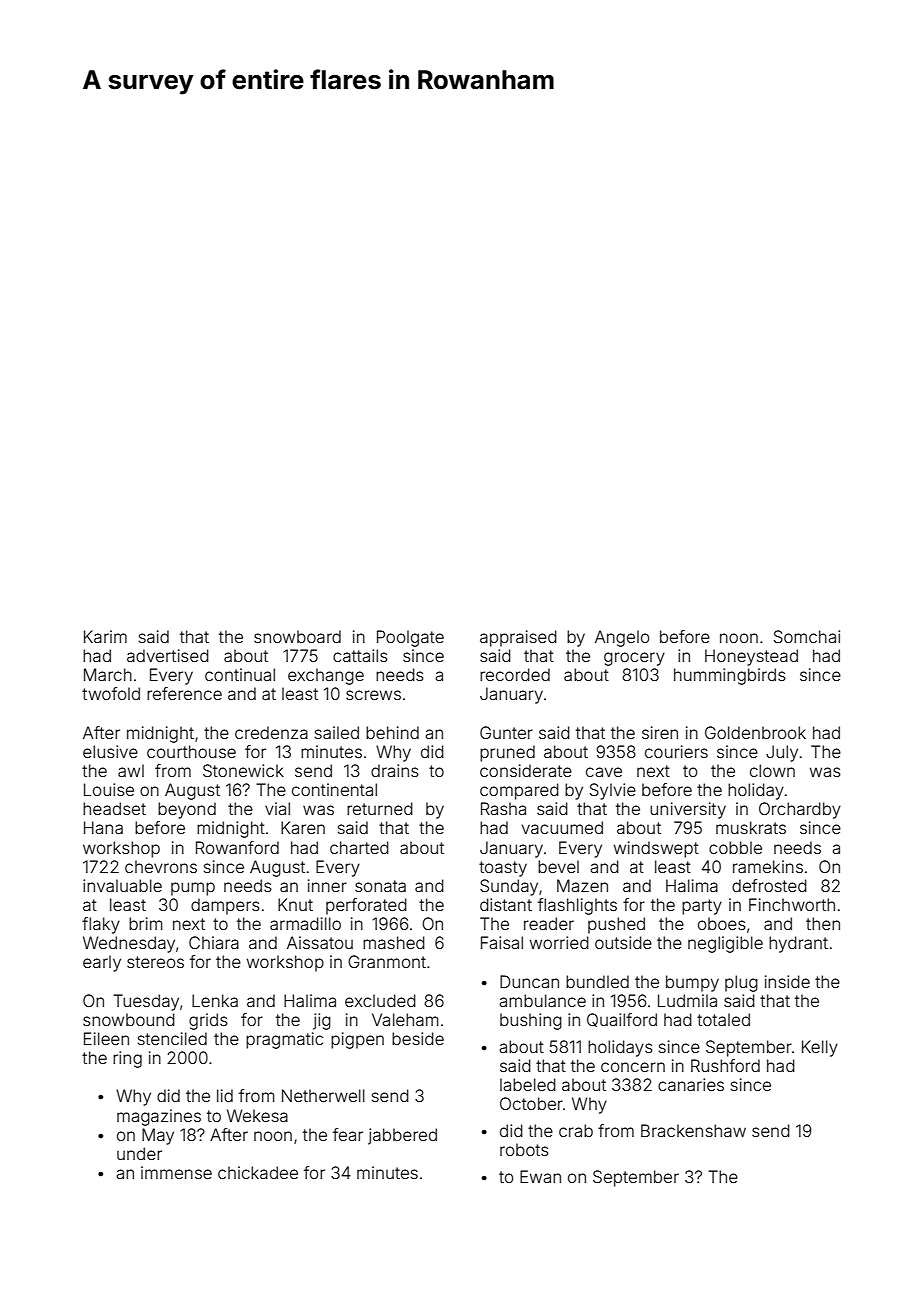 The image size is (924, 1308). I want to click on March, so click(108, 674).
